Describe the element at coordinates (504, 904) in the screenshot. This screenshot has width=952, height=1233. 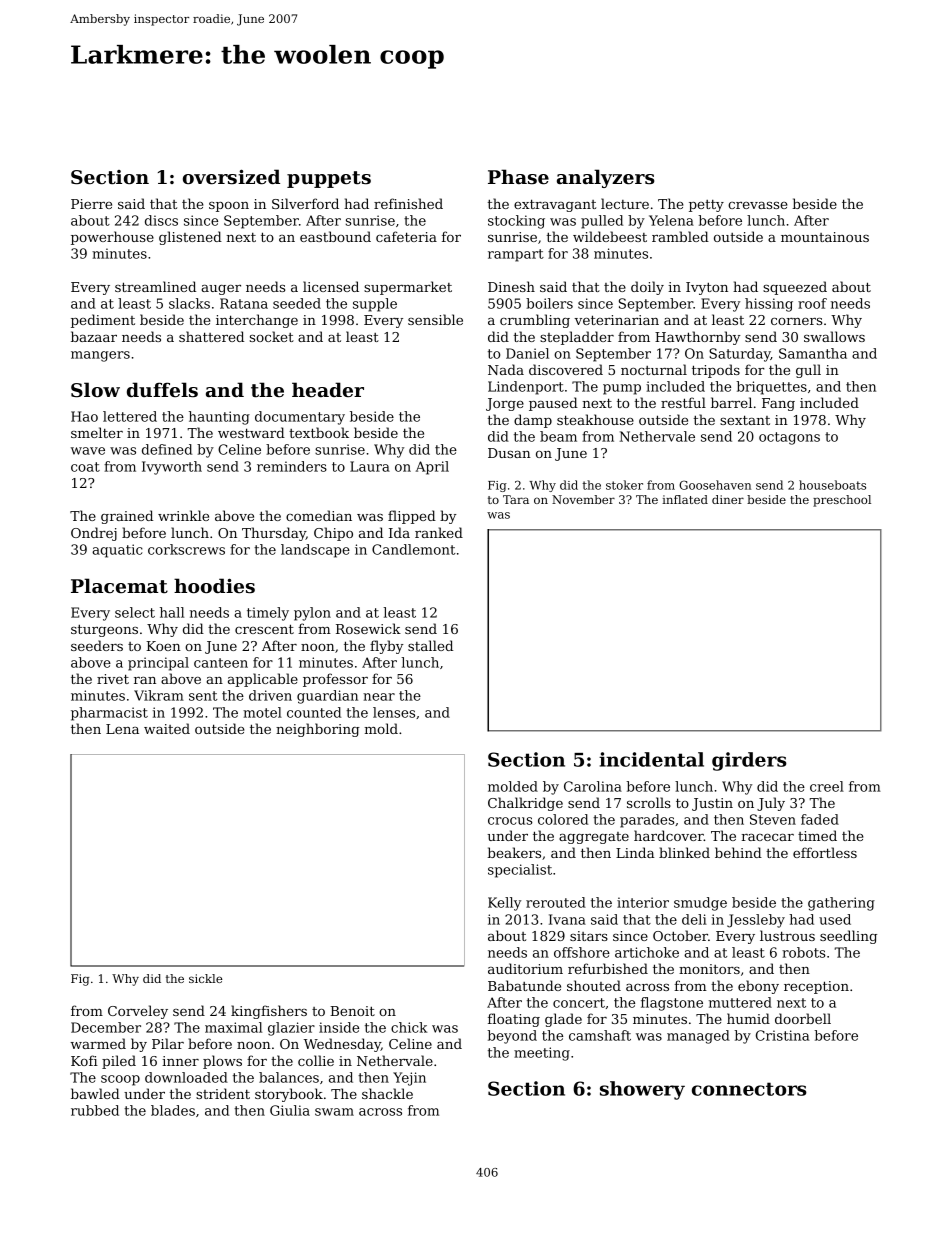
I see `Kelly` at that location.
